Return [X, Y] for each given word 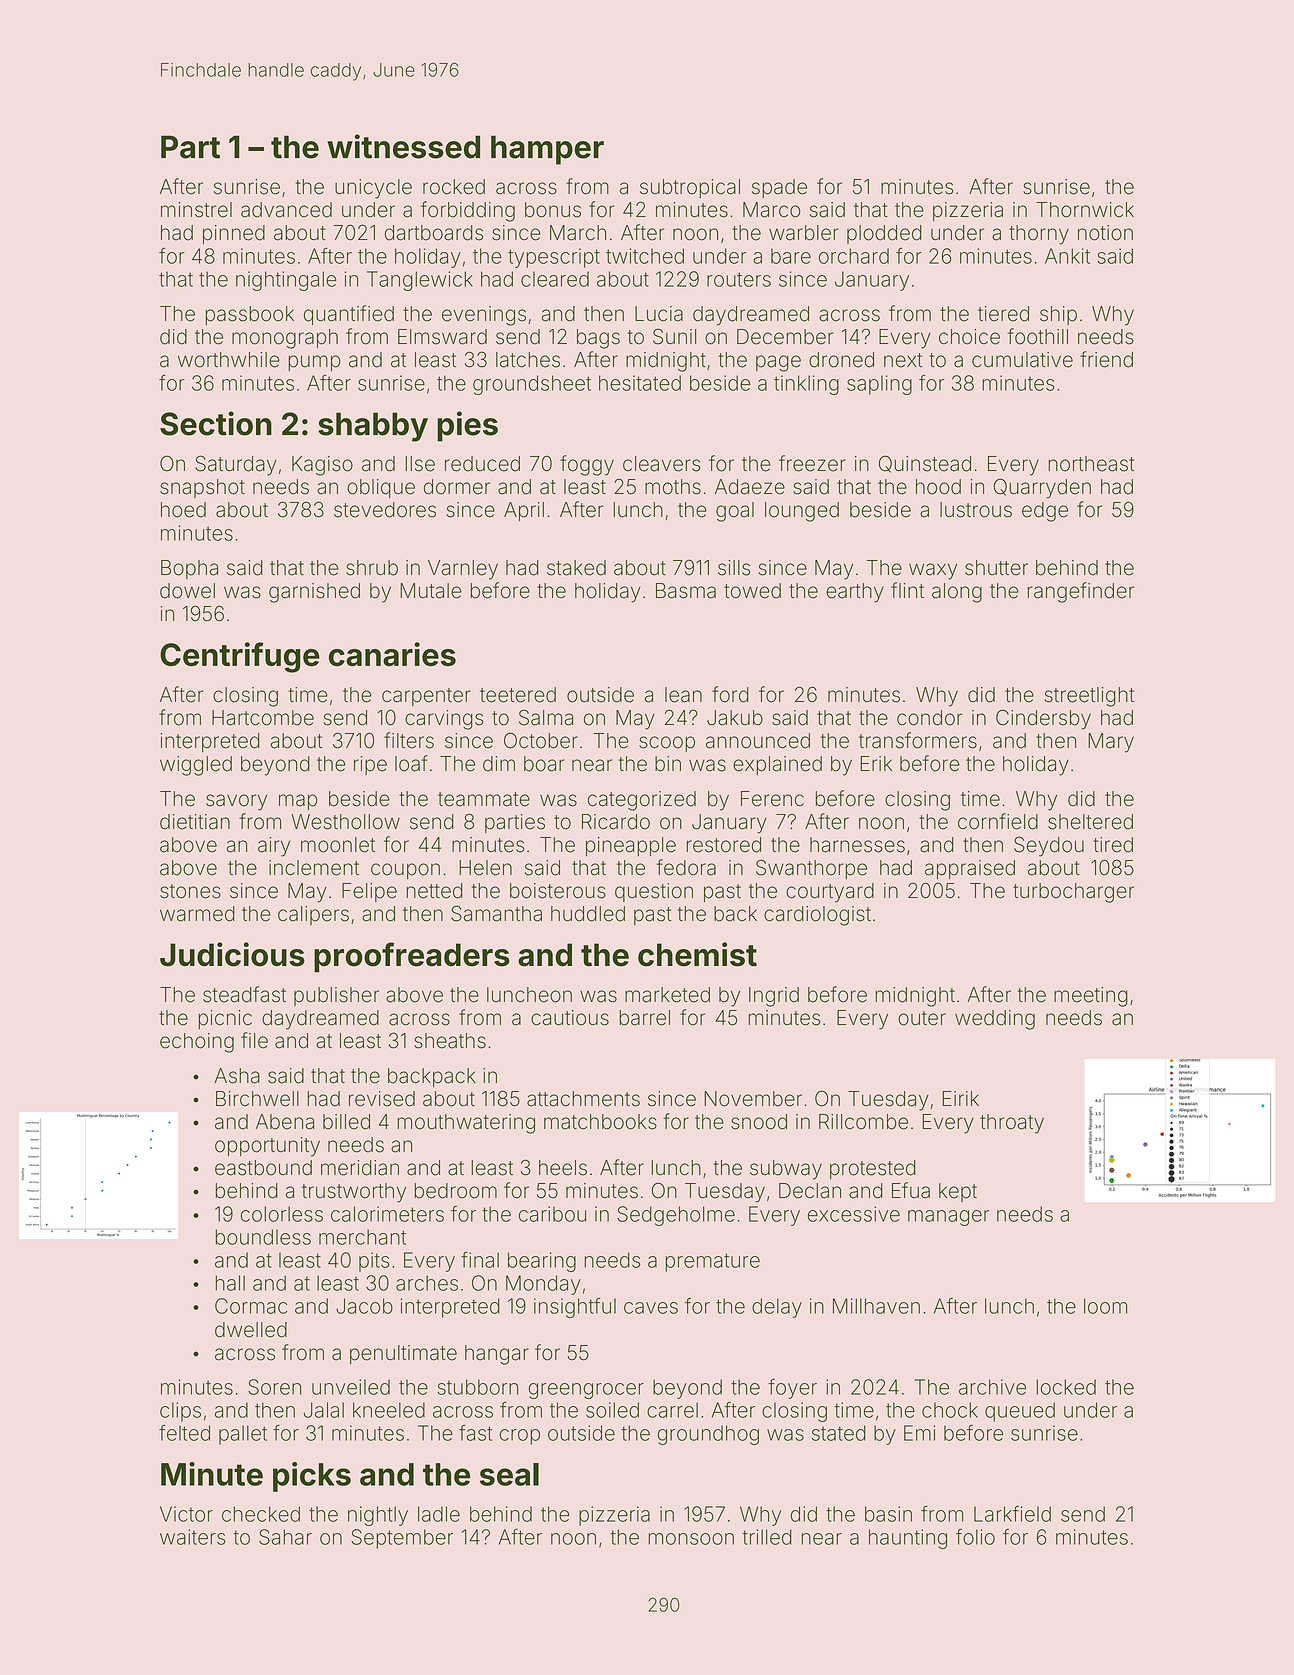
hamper [547, 150]
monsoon [691, 1539]
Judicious [232, 954]
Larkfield [1012, 1513]
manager [948, 1218]
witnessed [403, 146]
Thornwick [1085, 210]
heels [563, 1168]
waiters [193, 1537]
